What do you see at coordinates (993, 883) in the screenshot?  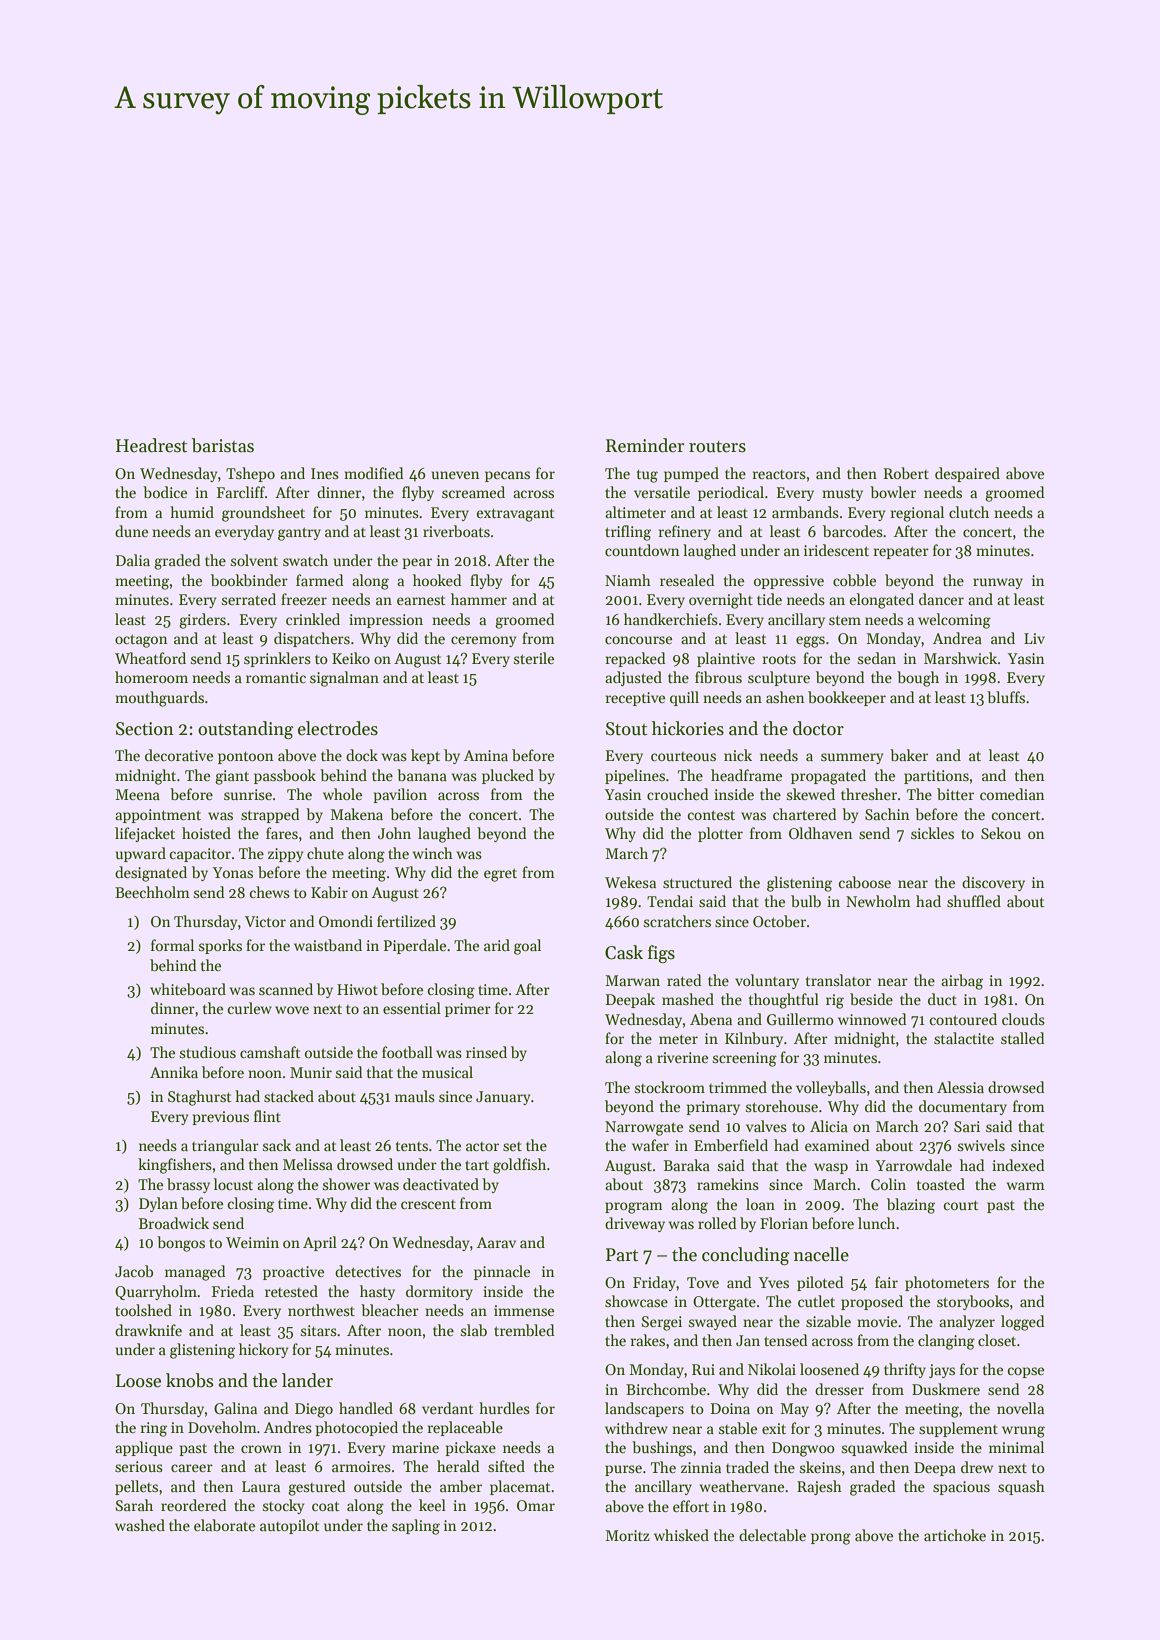 I see `discovery` at bounding box center [993, 883].
